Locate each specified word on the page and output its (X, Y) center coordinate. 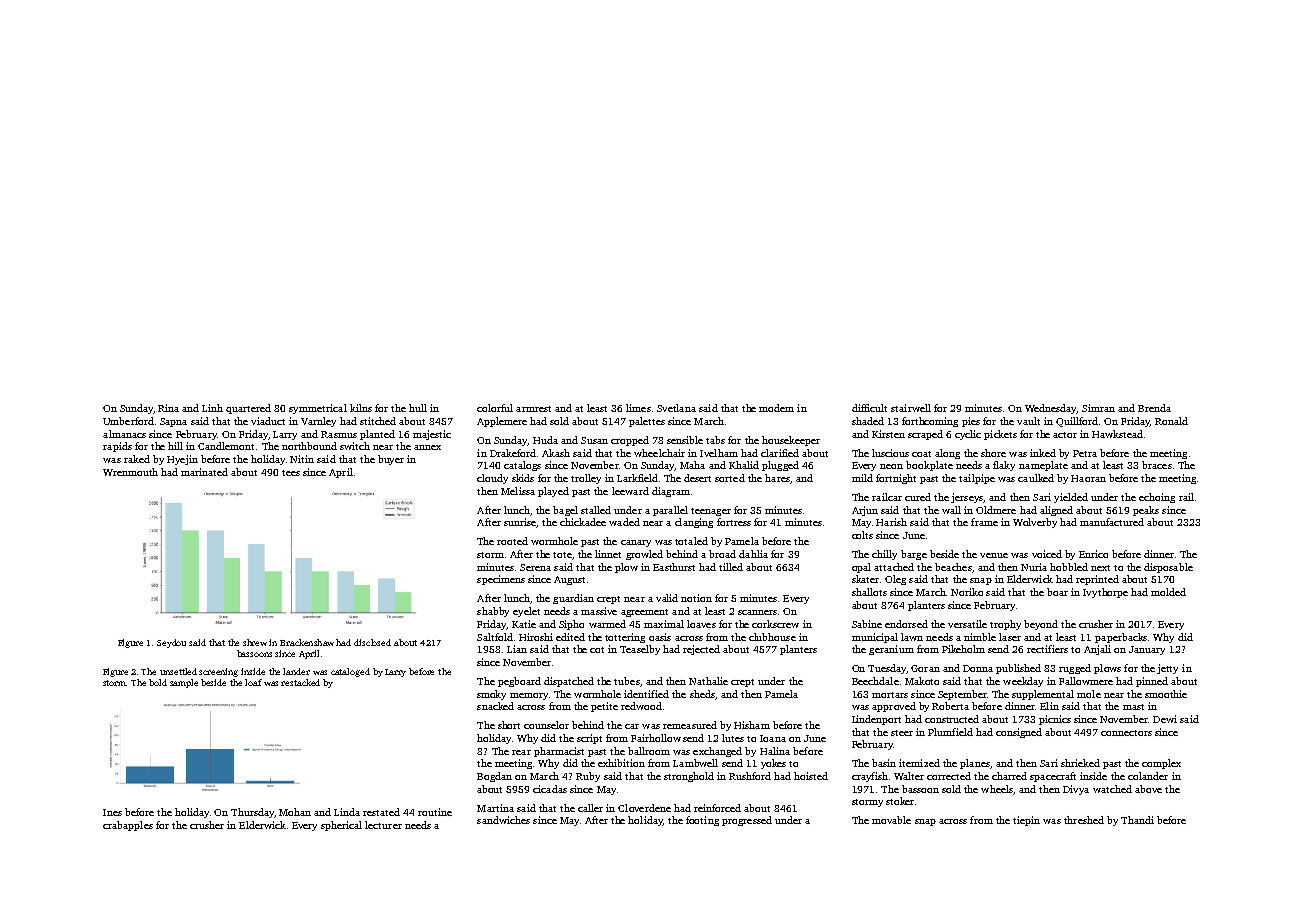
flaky (1004, 466)
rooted (512, 541)
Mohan (295, 812)
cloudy (492, 479)
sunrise (520, 522)
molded (1168, 592)
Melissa (518, 491)
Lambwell (695, 763)
